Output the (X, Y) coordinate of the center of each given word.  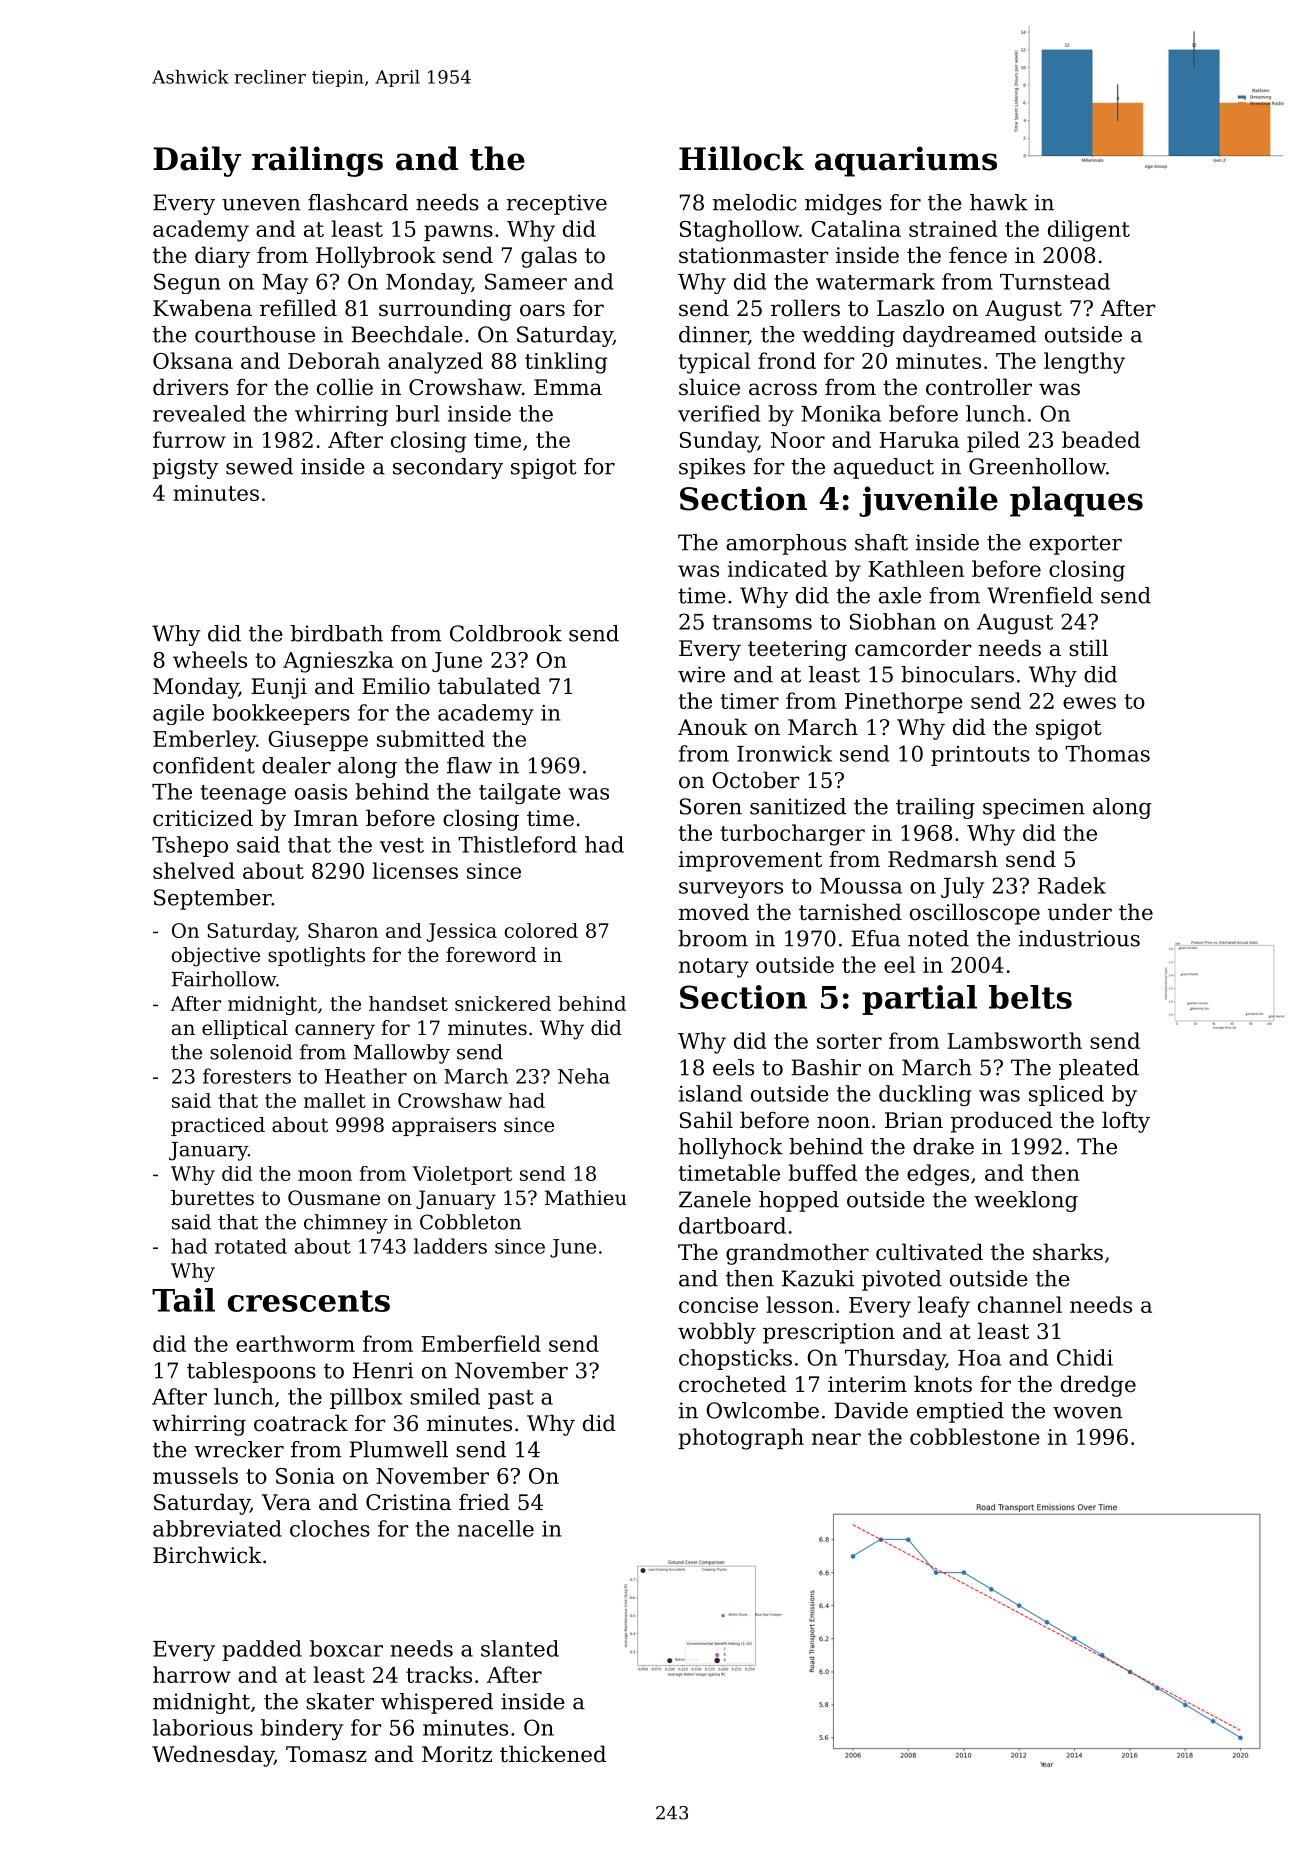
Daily (197, 161)
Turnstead (1055, 281)
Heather (366, 1076)
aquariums (906, 161)
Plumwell (398, 1449)
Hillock (741, 158)
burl (418, 413)
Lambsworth (1014, 1040)
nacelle (496, 1528)
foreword (491, 955)
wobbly (717, 1333)
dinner (713, 334)
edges (938, 1175)
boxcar (346, 1648)
